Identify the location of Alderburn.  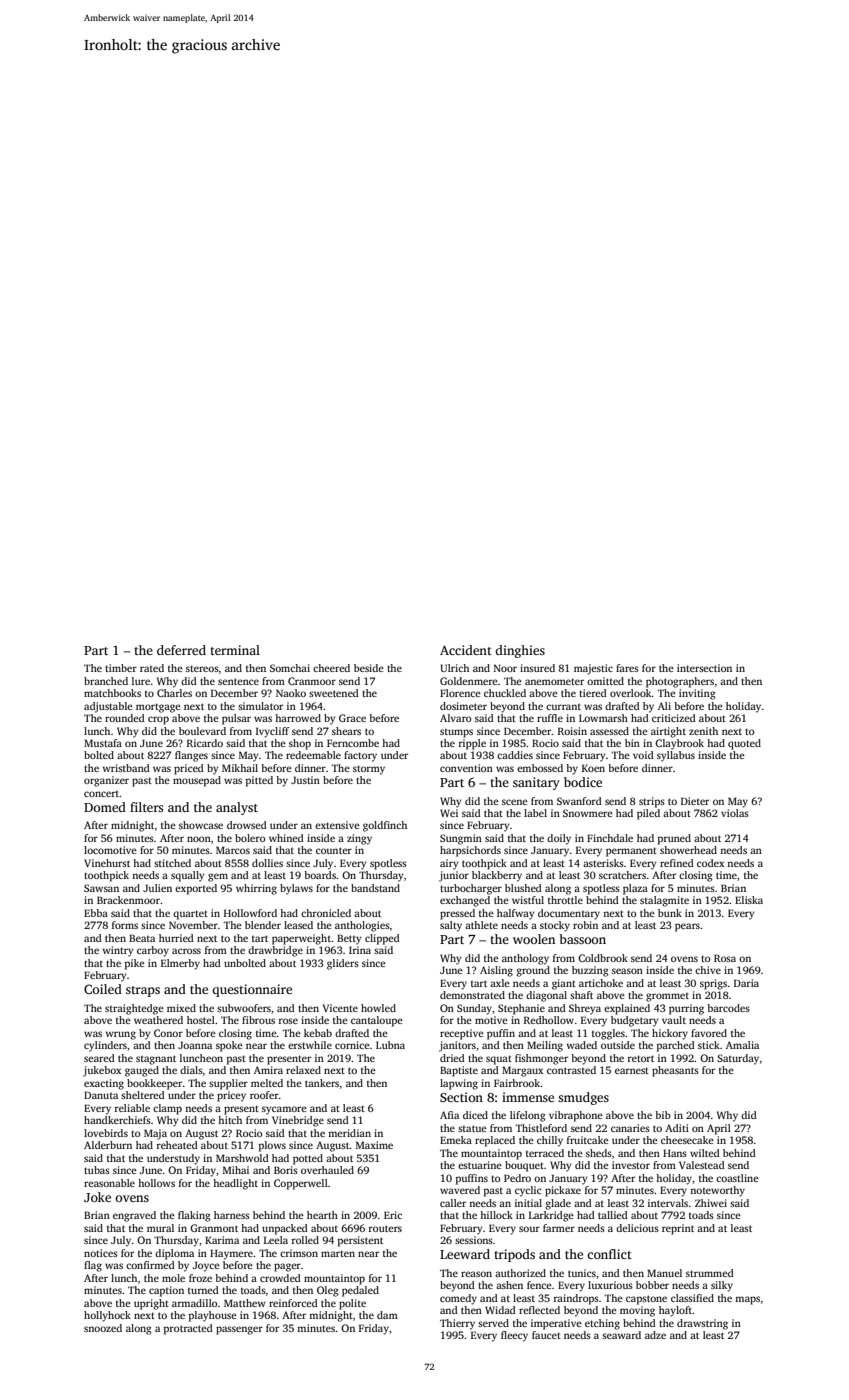
(108, 1145).
